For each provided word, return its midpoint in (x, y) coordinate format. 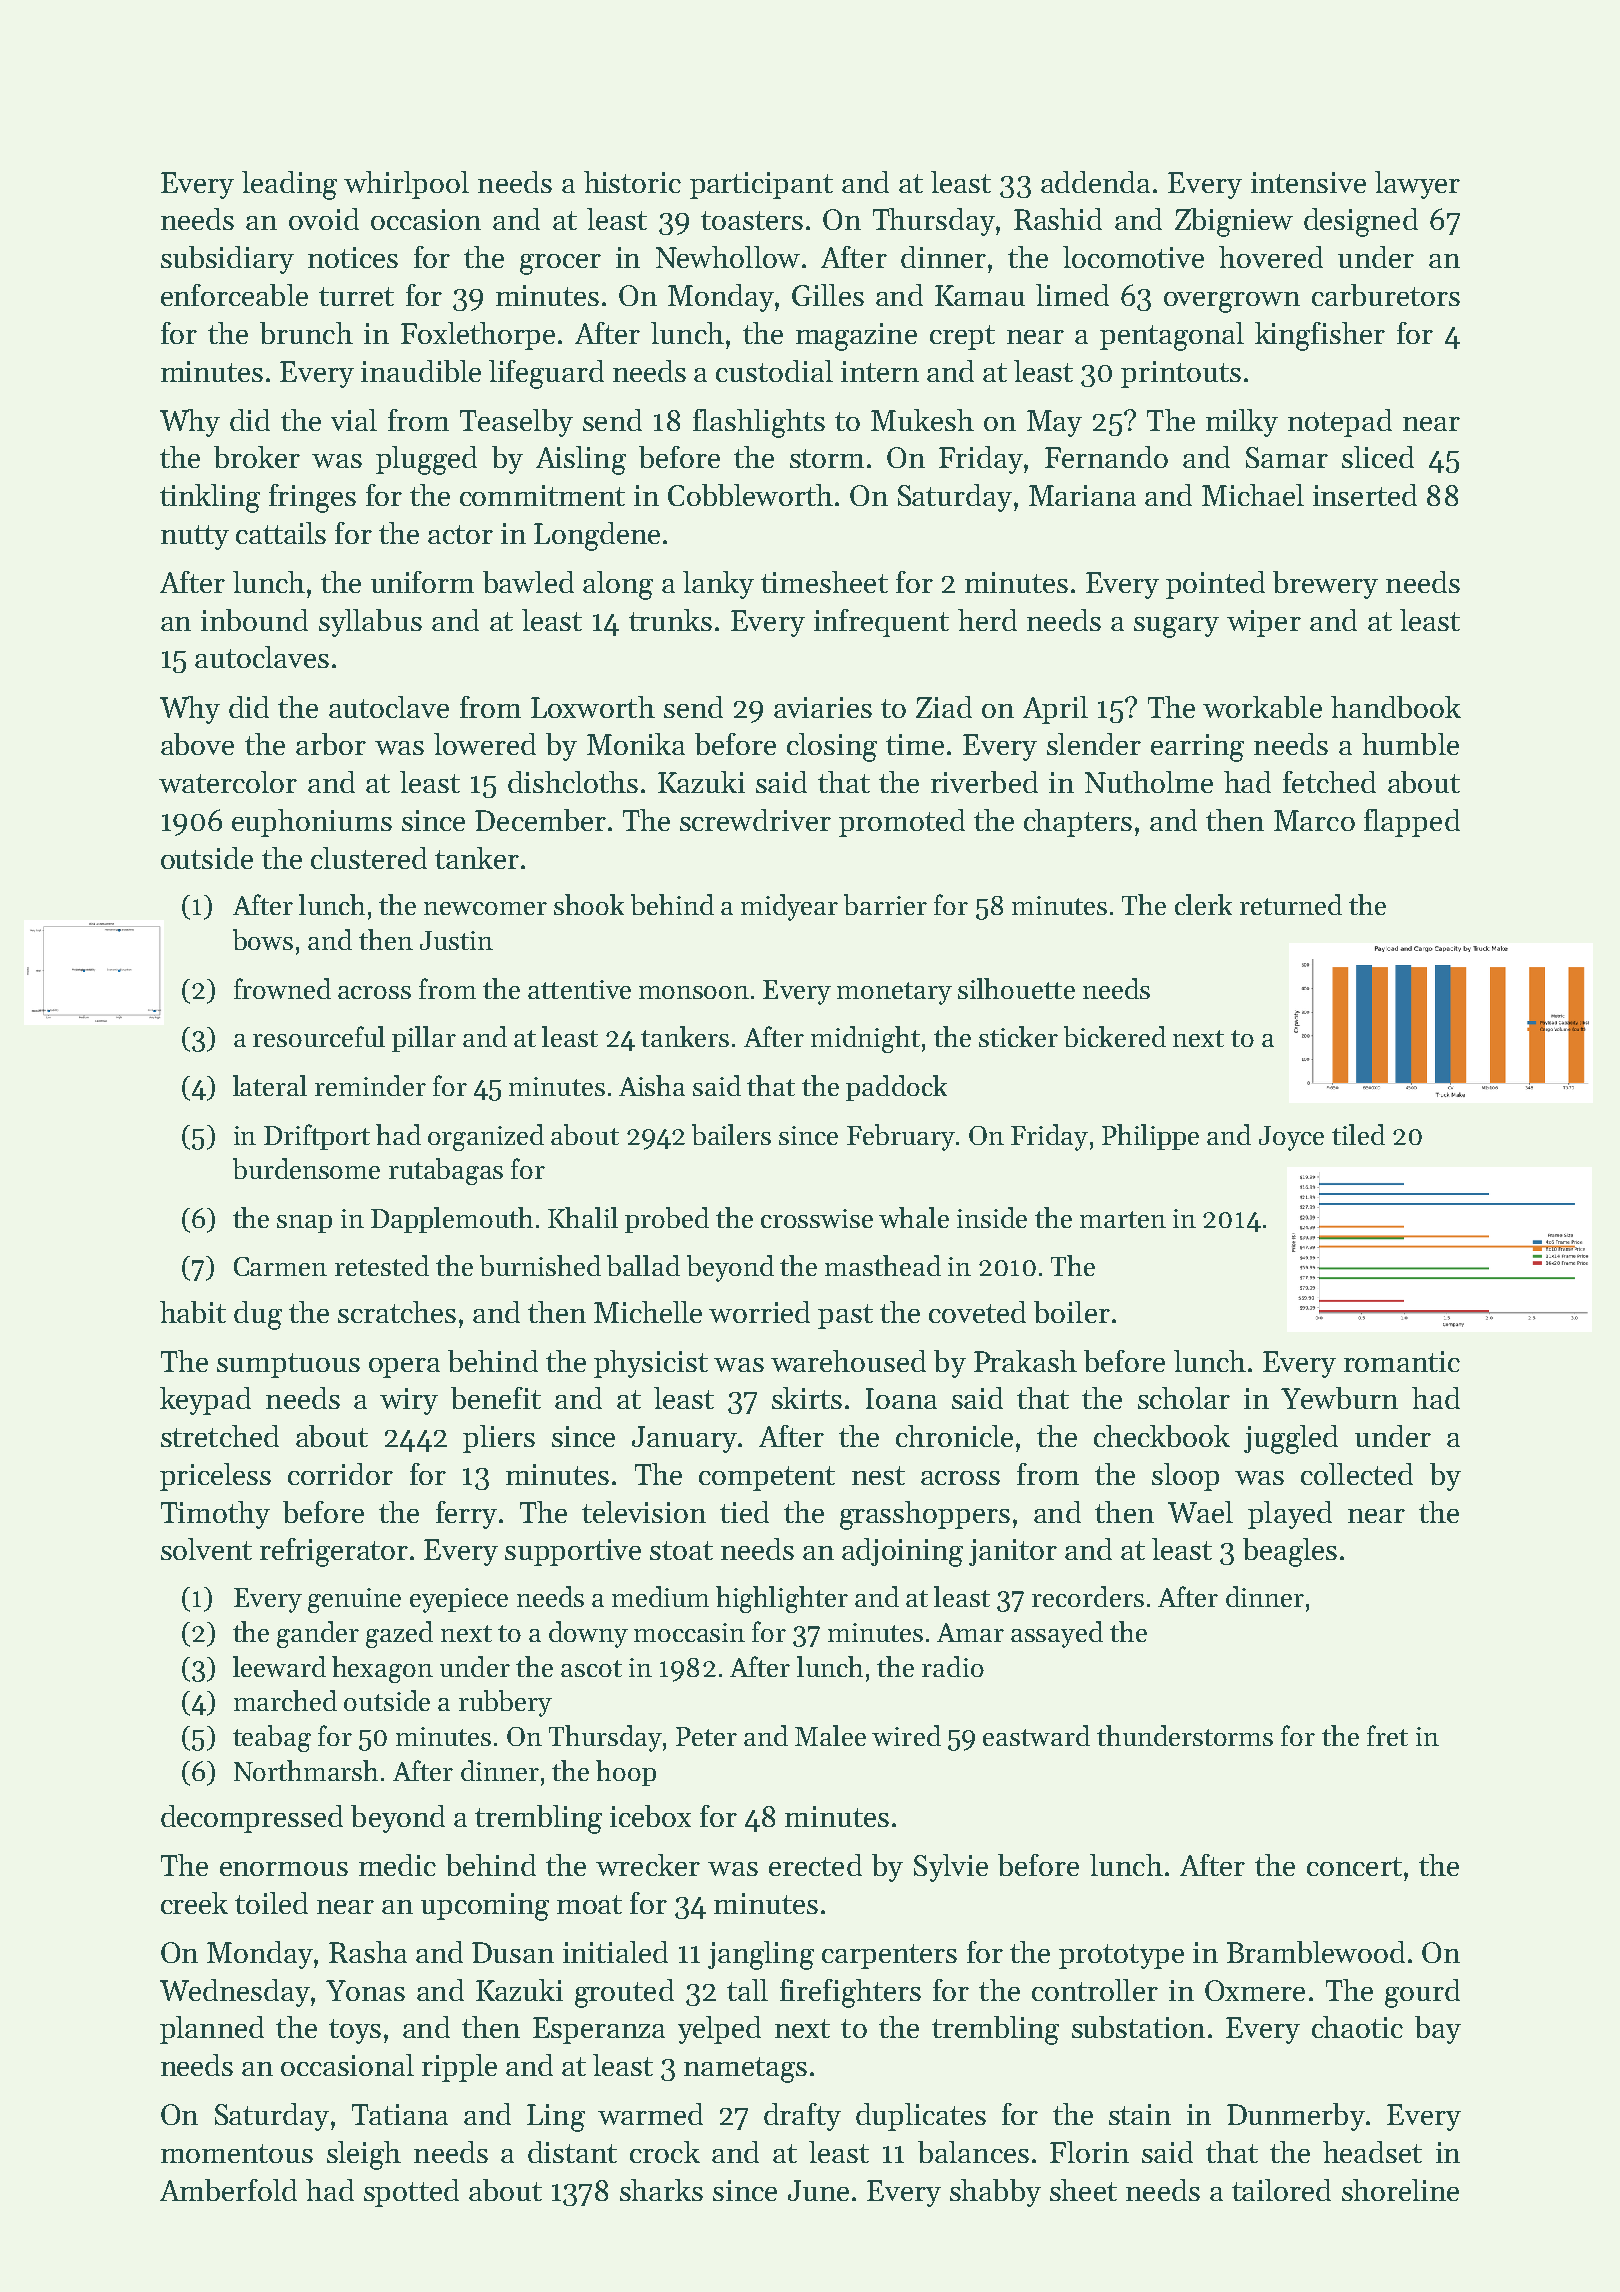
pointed (1215, 585)
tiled (1358, 1134)
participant (761, 185)
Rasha (368, 1952)
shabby (995, 2193)
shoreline (1400, 2190)
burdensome (306, 1168)
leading (289, 185)
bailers (731, 1134)
